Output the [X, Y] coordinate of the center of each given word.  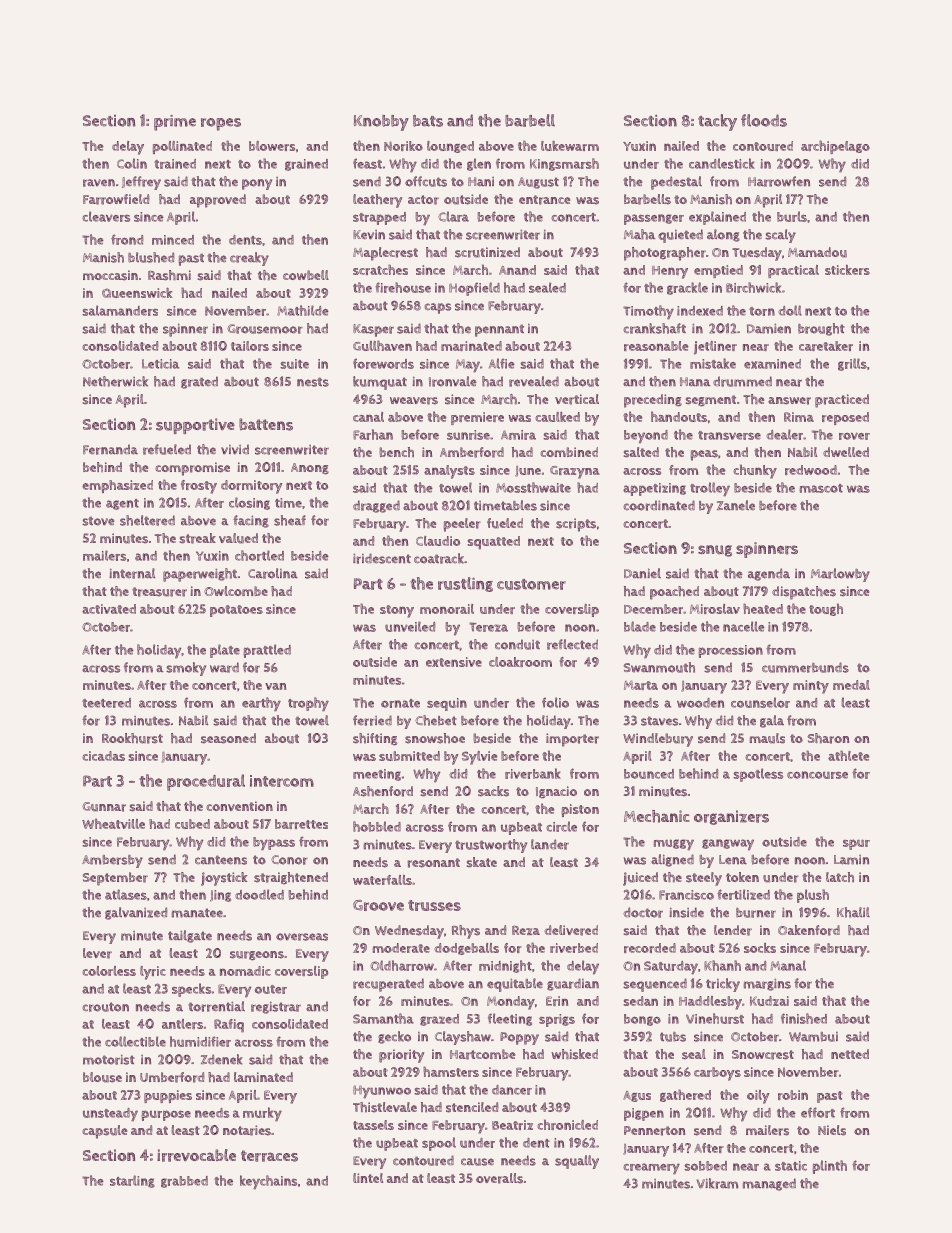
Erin [557, 1001]
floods [764, 120]
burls [792, 216]
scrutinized [487, 252]
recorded [650, 948]
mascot [821, 488]
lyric [153, 973]
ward [224, 667]
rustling [465, 584]
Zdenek [222, 1059]
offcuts [426, 181]
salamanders [120, 310]
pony [257, 184]
